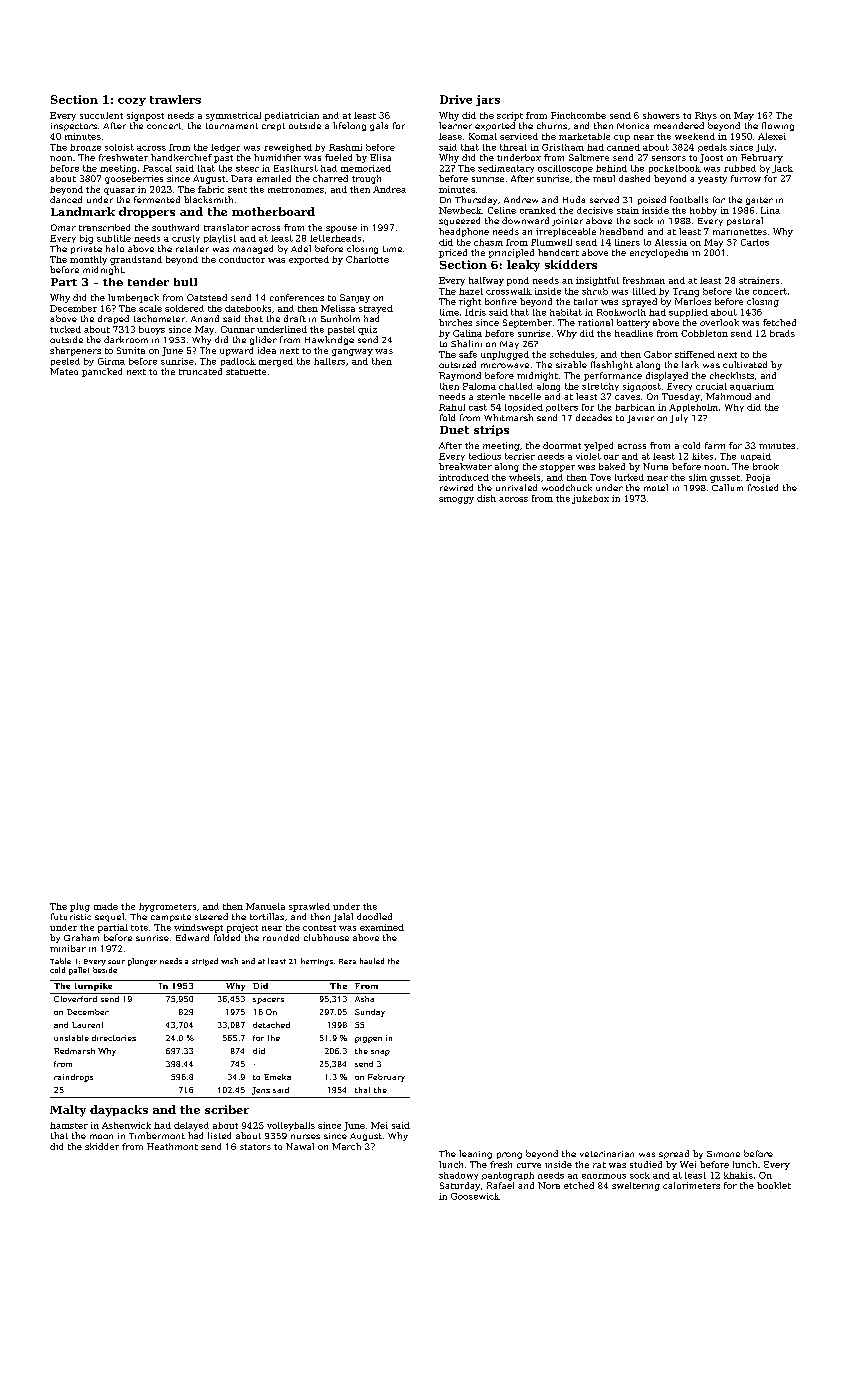  Describe the element at coordinates (374, 916) in the page. I see `doodled` at that location.
